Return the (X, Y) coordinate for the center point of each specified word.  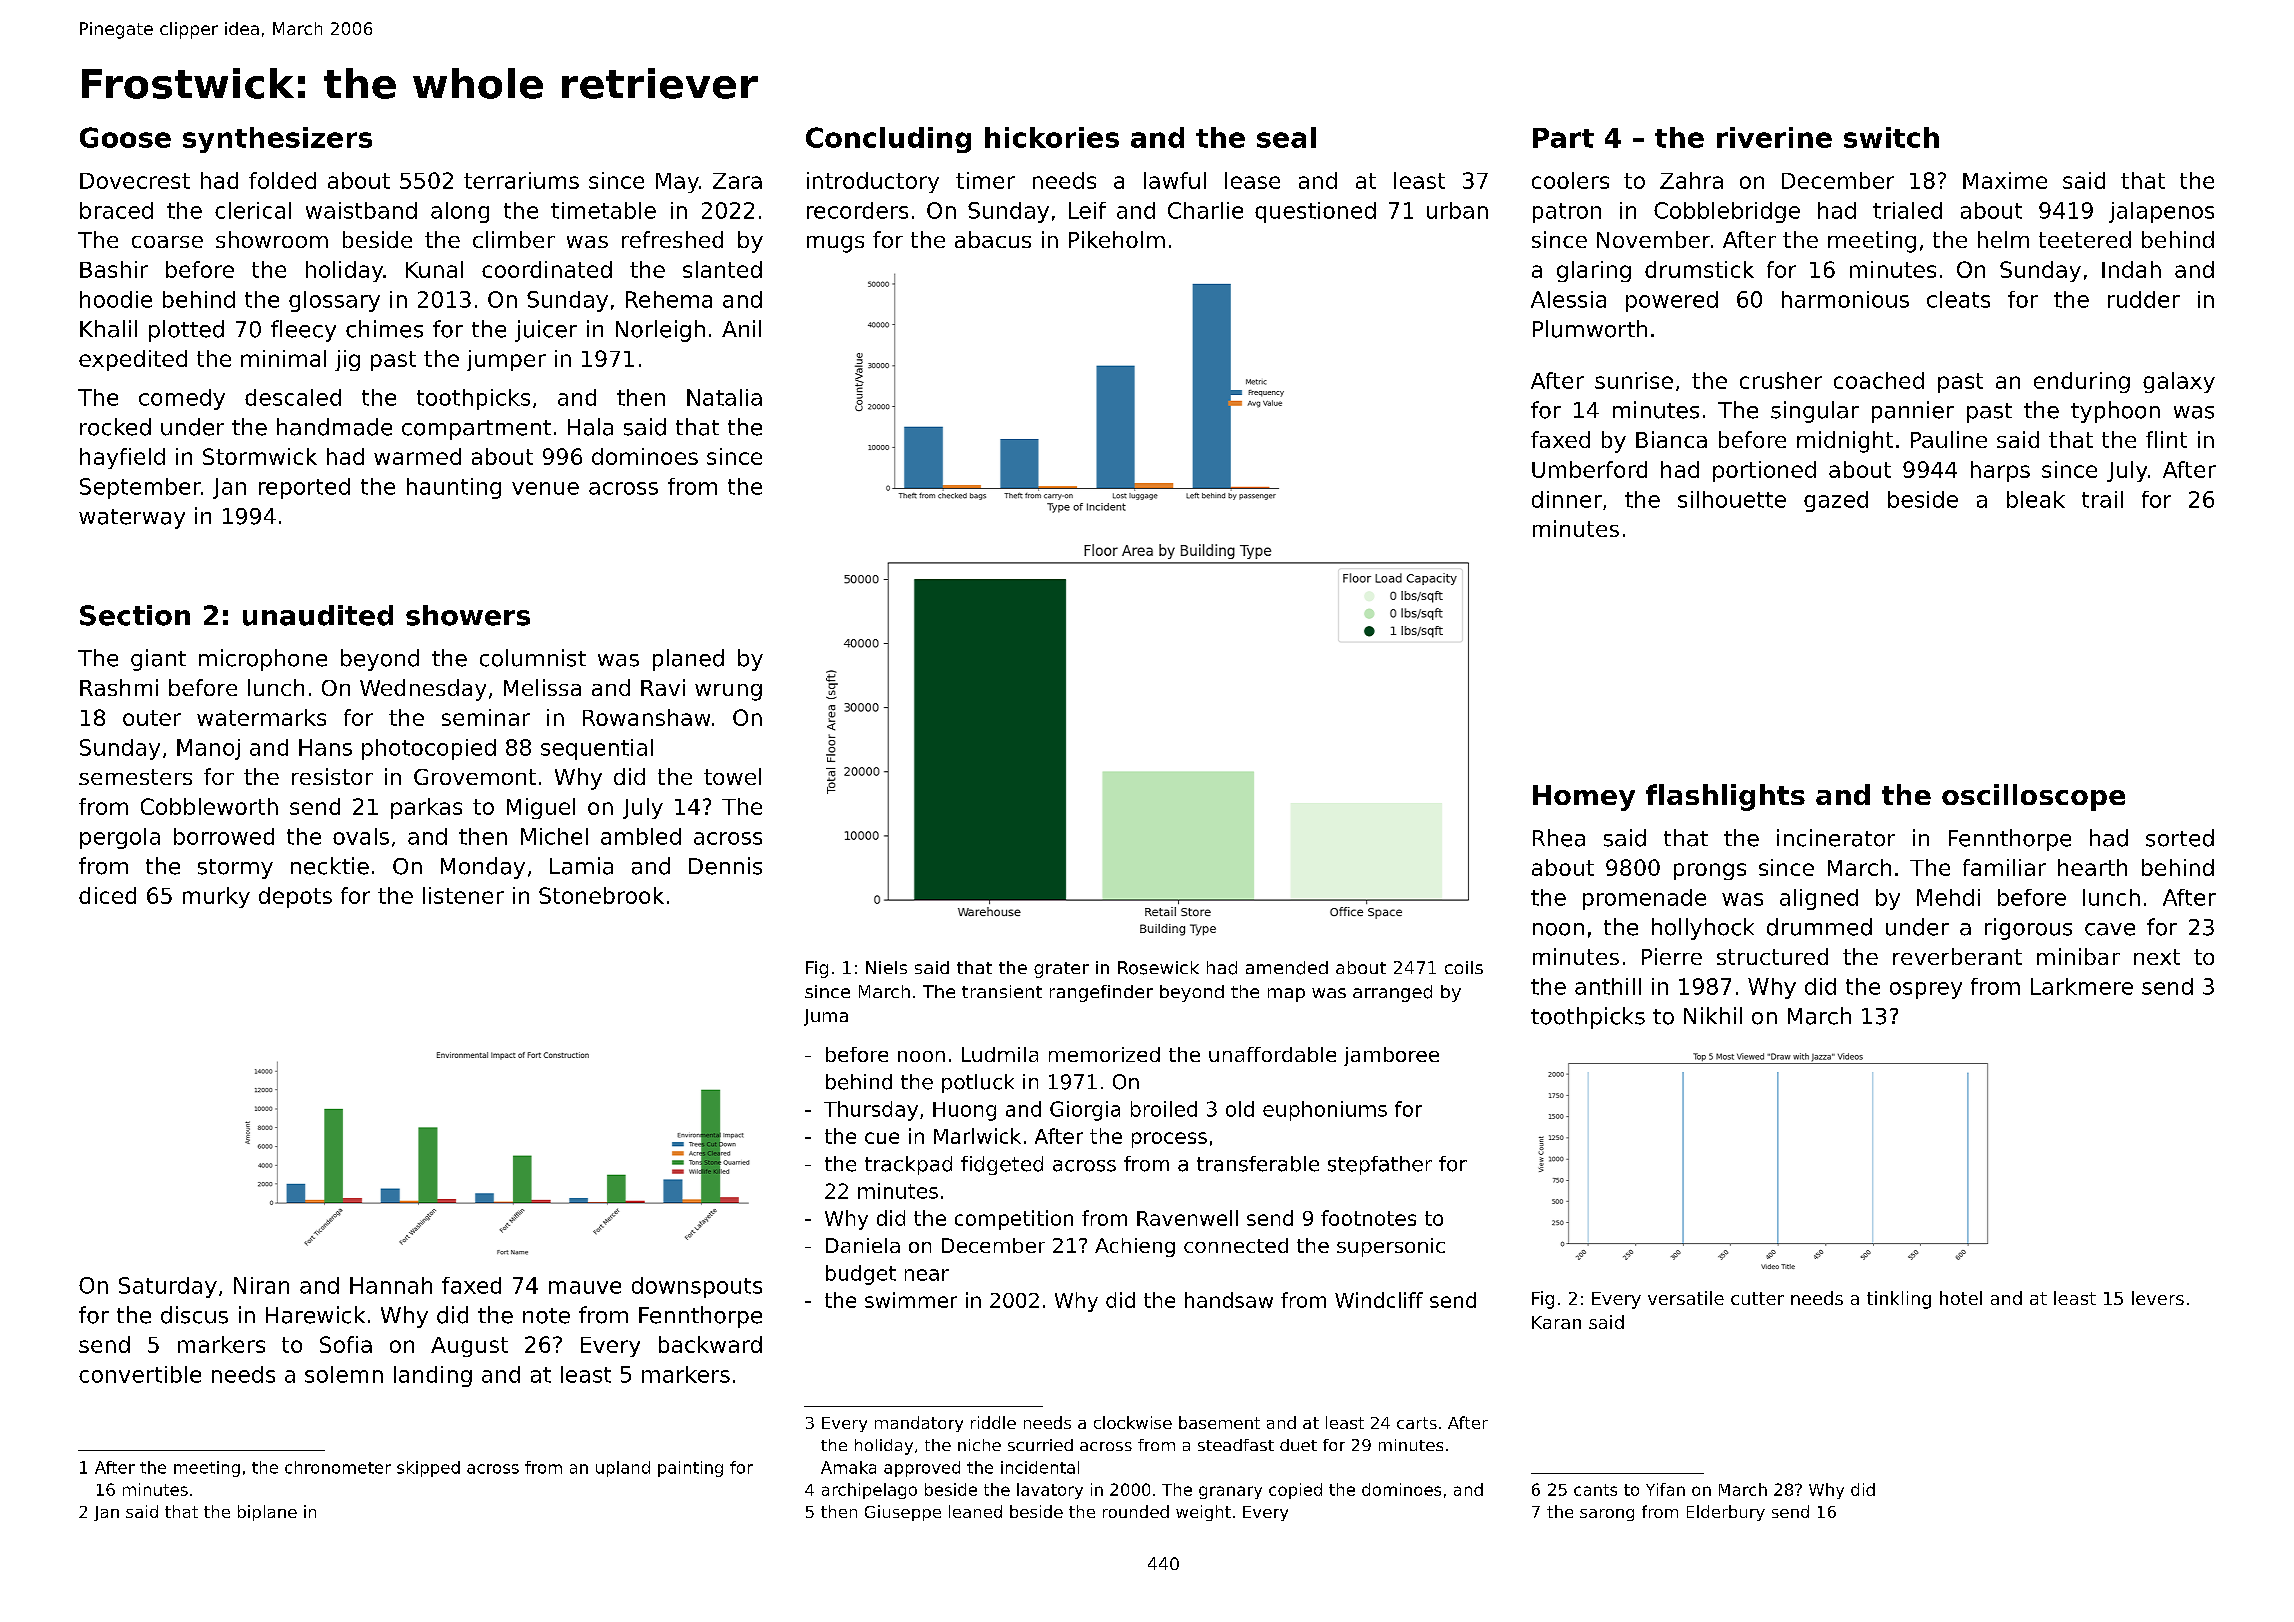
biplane (267, 1513)
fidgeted (1002, 1165)
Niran (261, 1285)
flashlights (1725, 797)
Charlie (1205, 210)
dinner (1567, 499)
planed (688, 660)
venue (545, 488)
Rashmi (119, 687)
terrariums (521, 180)
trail (2102, 499)
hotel (1961, 1298)
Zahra (1691, 180)
